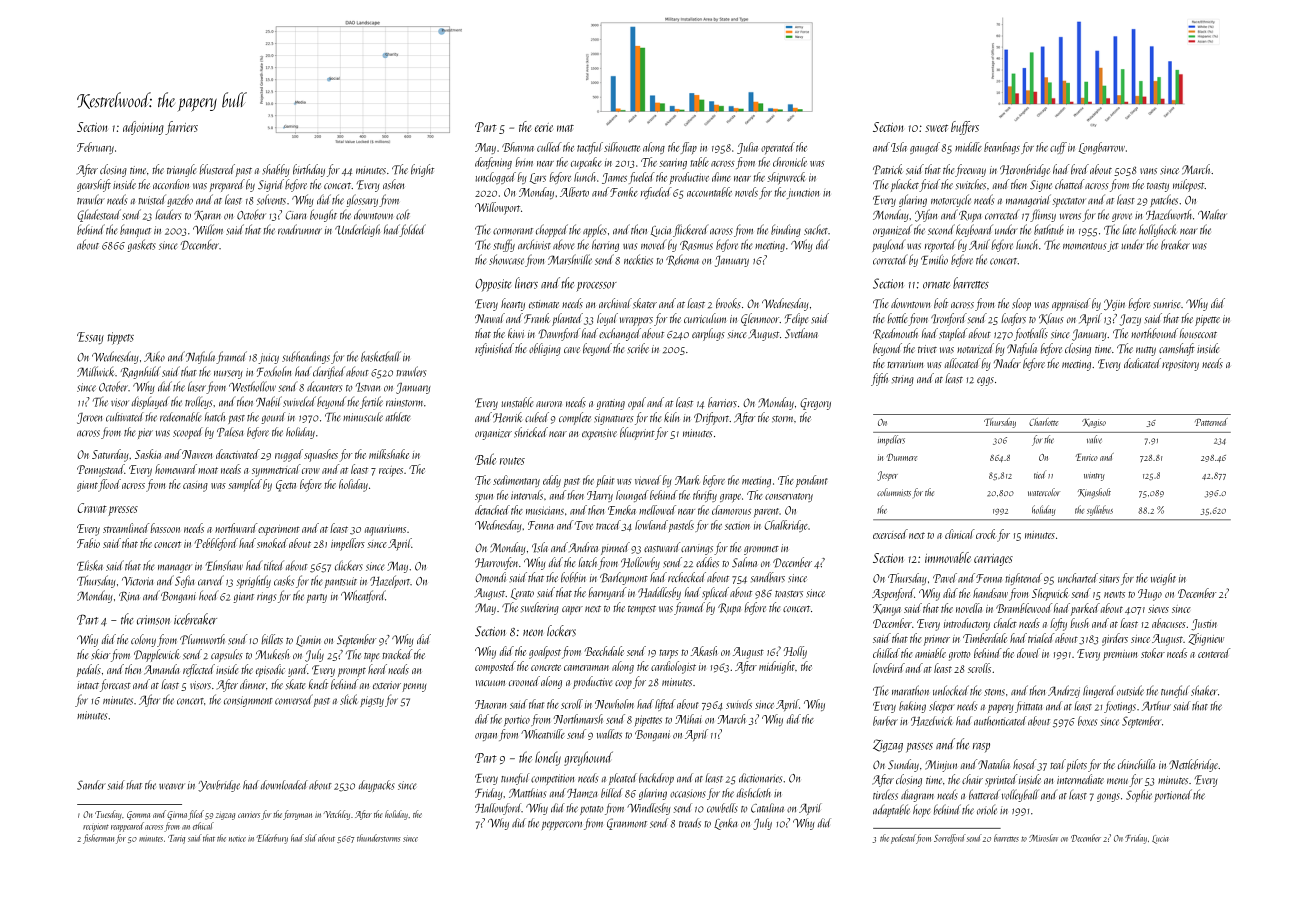 The image size is (1308, 924). Describe the element at coordinates (1204, 624) in the screenshot. I see `Justin` at that location.
